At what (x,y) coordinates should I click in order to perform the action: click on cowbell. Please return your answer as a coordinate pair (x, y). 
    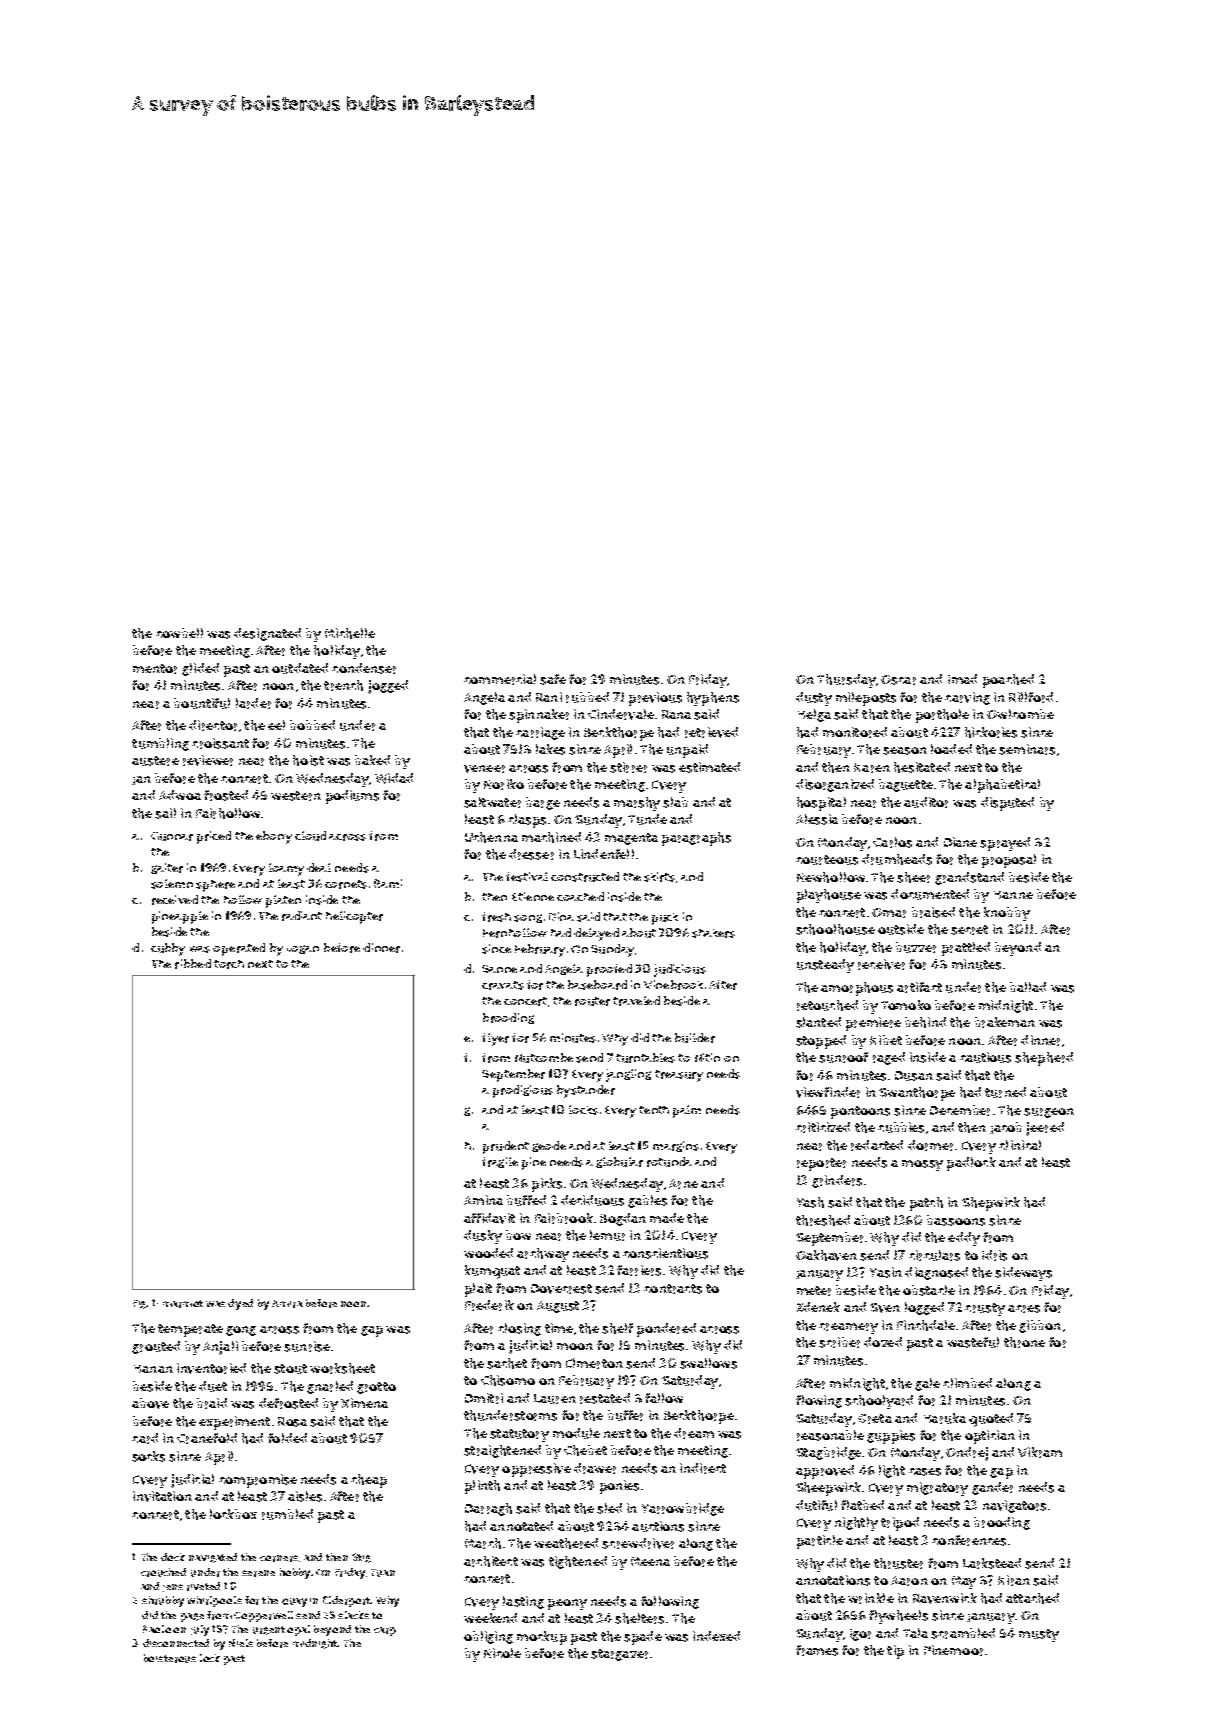
    Looking at the image, I should click on (179, 633).
